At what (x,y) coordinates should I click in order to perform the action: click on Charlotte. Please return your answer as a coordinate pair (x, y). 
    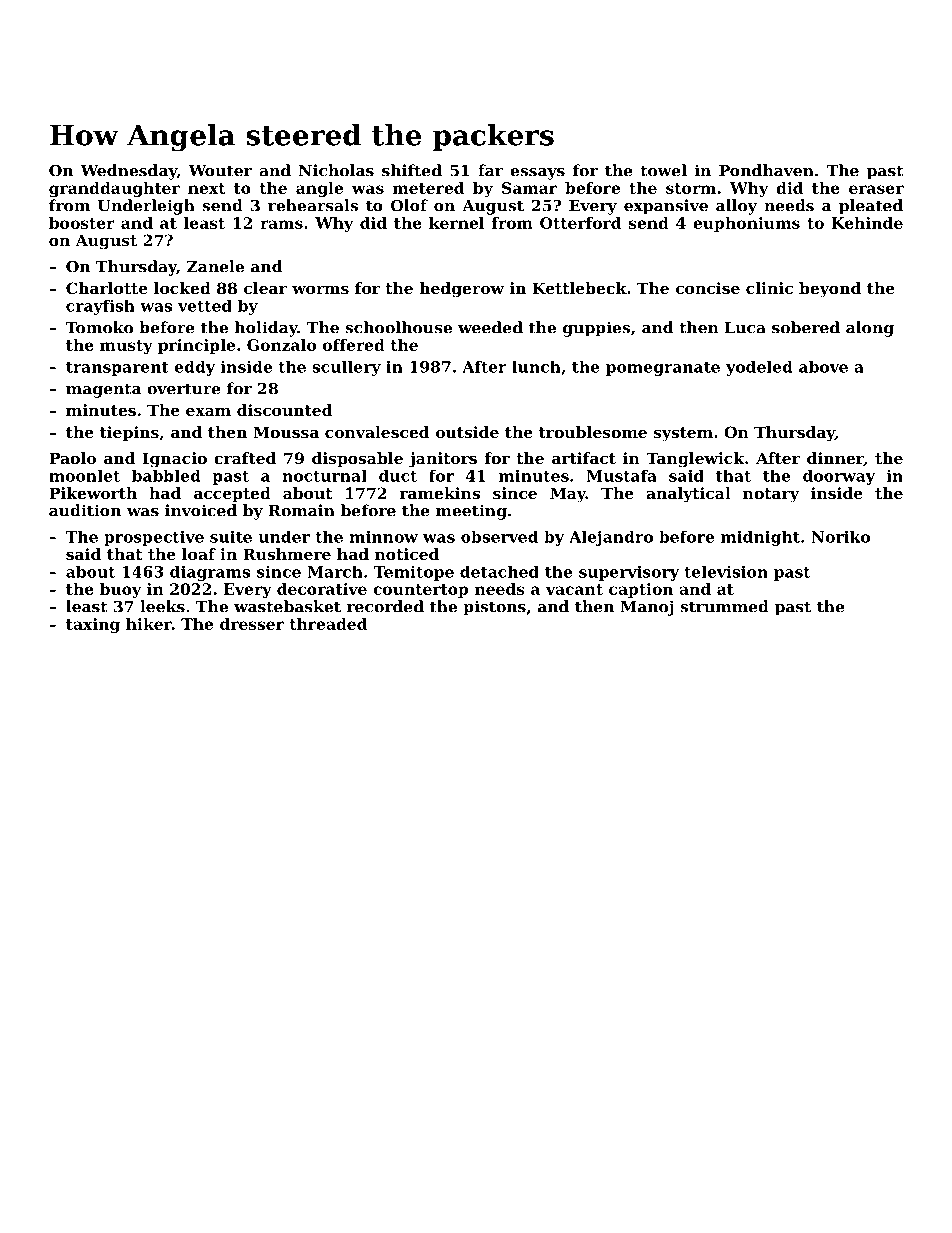
    Looking at the image, I should click on (107, 288).
